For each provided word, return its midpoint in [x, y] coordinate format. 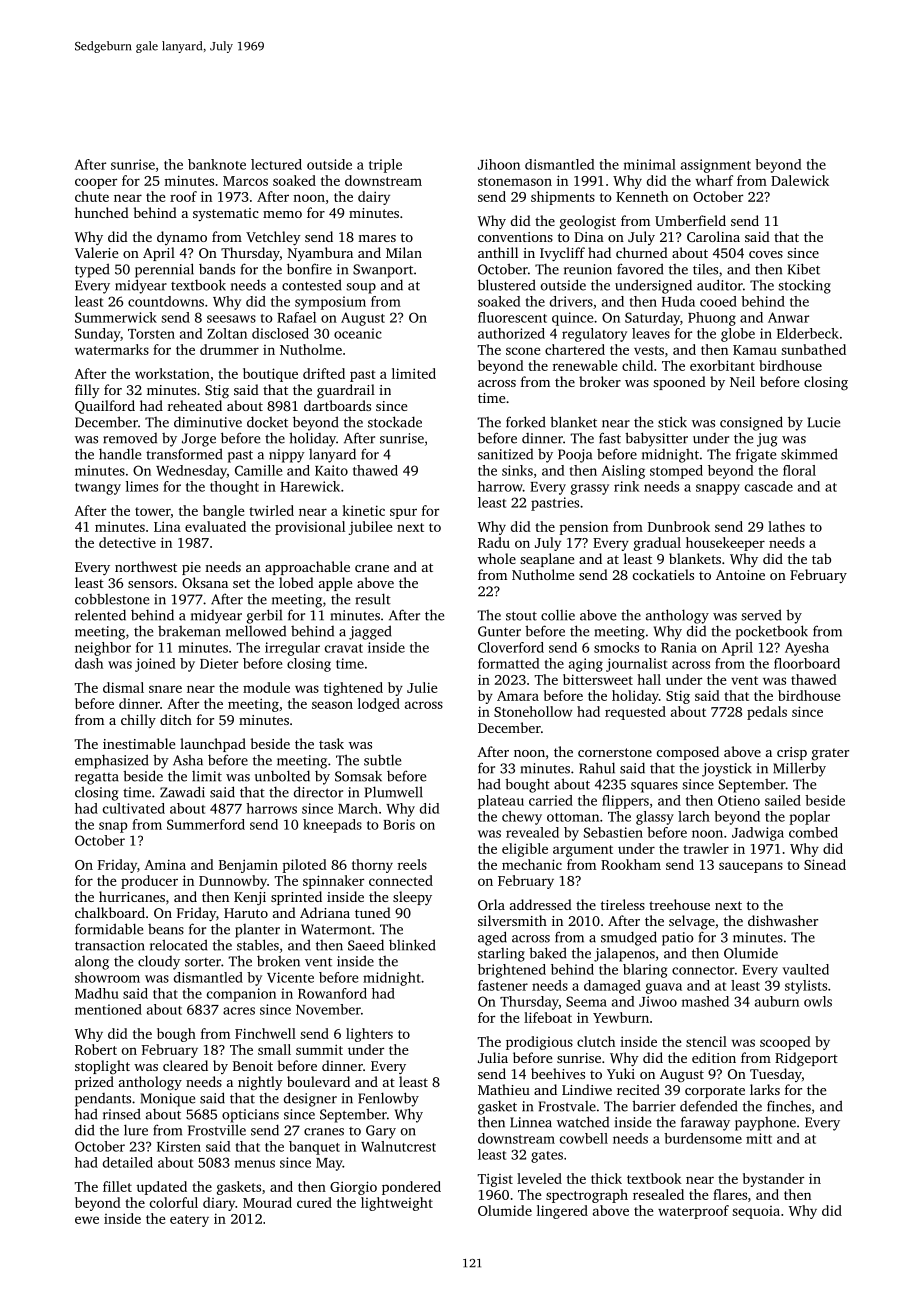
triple [385, 166]
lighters [369, 1035]
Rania [679, 647]
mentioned [108, 1009]
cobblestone [112, 599]
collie [558, 615]
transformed [184, 454]
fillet [117, 1186]
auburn [777, 1001]
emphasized [112, 761]
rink [627, 486]
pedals [767, 713]
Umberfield [690, 220]
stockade [395, 422]
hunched [102, 212]
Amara [518, 696]
